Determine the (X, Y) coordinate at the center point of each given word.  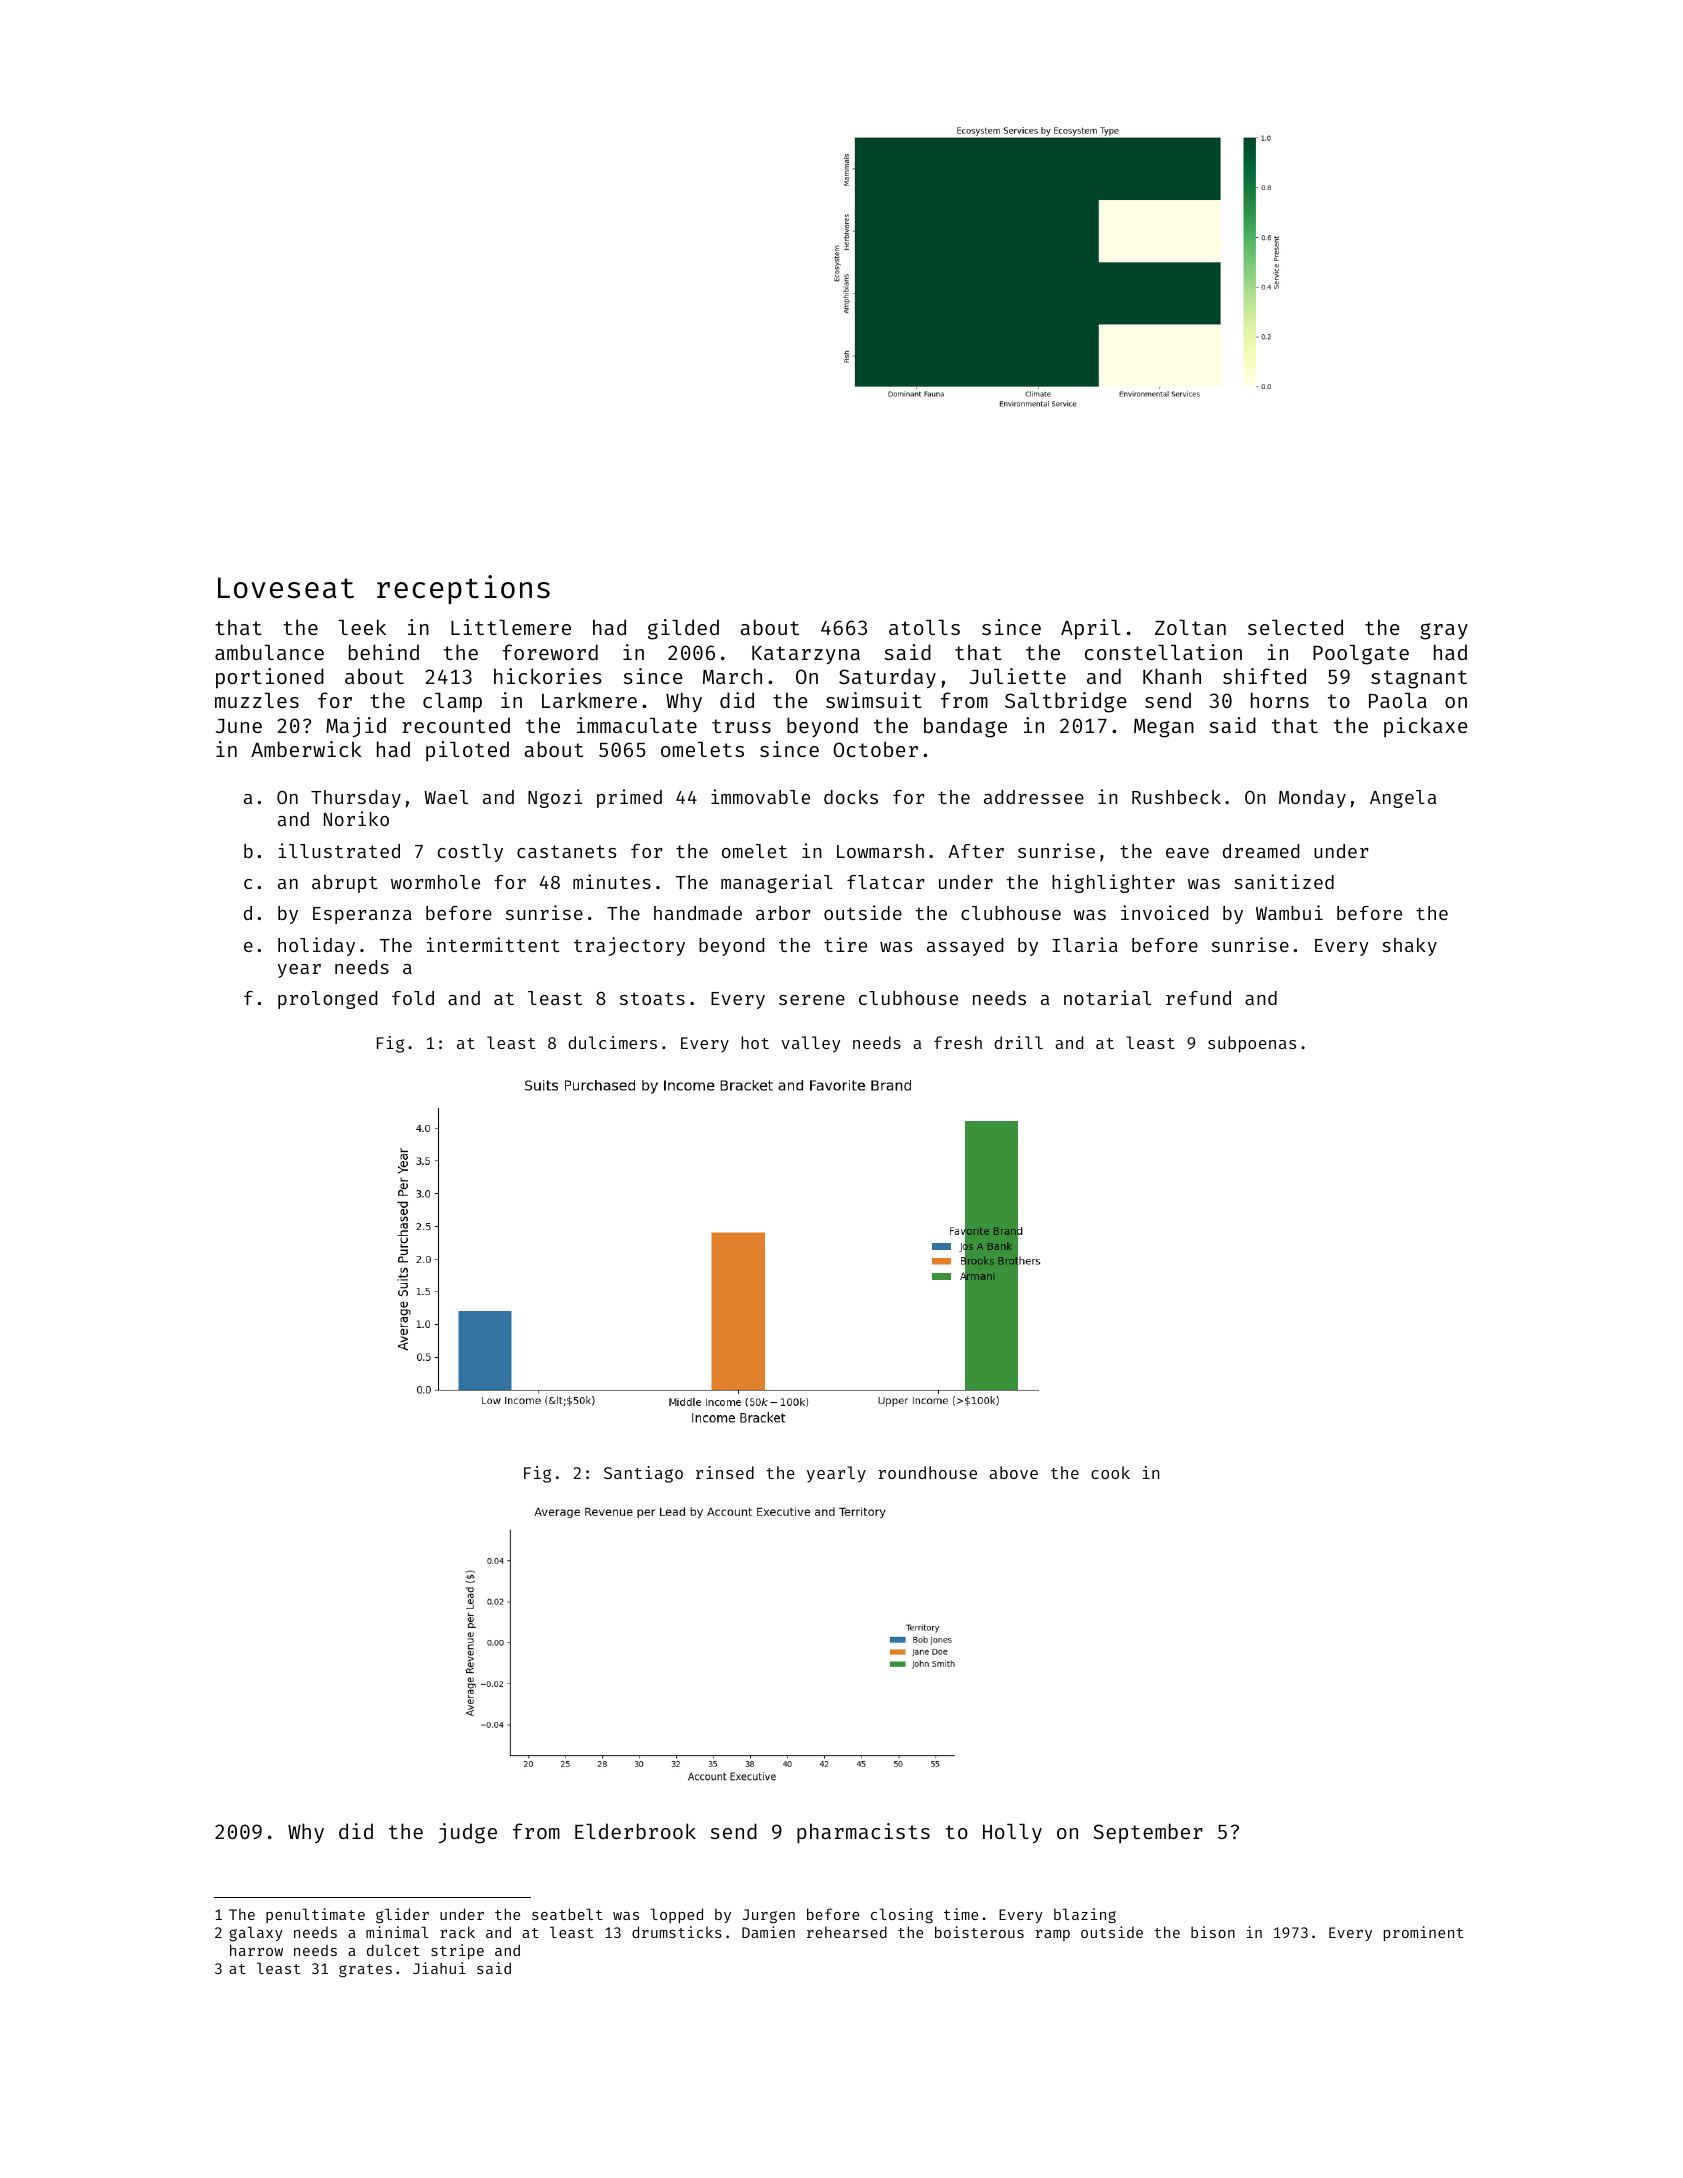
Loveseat (286, 588)
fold (413, 998)
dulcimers (612, 1042)
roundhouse (928, 1472)
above (1013, 1472)
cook (1110, 1472)
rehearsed (847, 1932)
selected (1295, 627)
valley (810, 1044)
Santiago (643, 1474)
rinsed (725, 1472)
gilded (683, 629)
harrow (256, 1950)
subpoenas (1252, 1044)
